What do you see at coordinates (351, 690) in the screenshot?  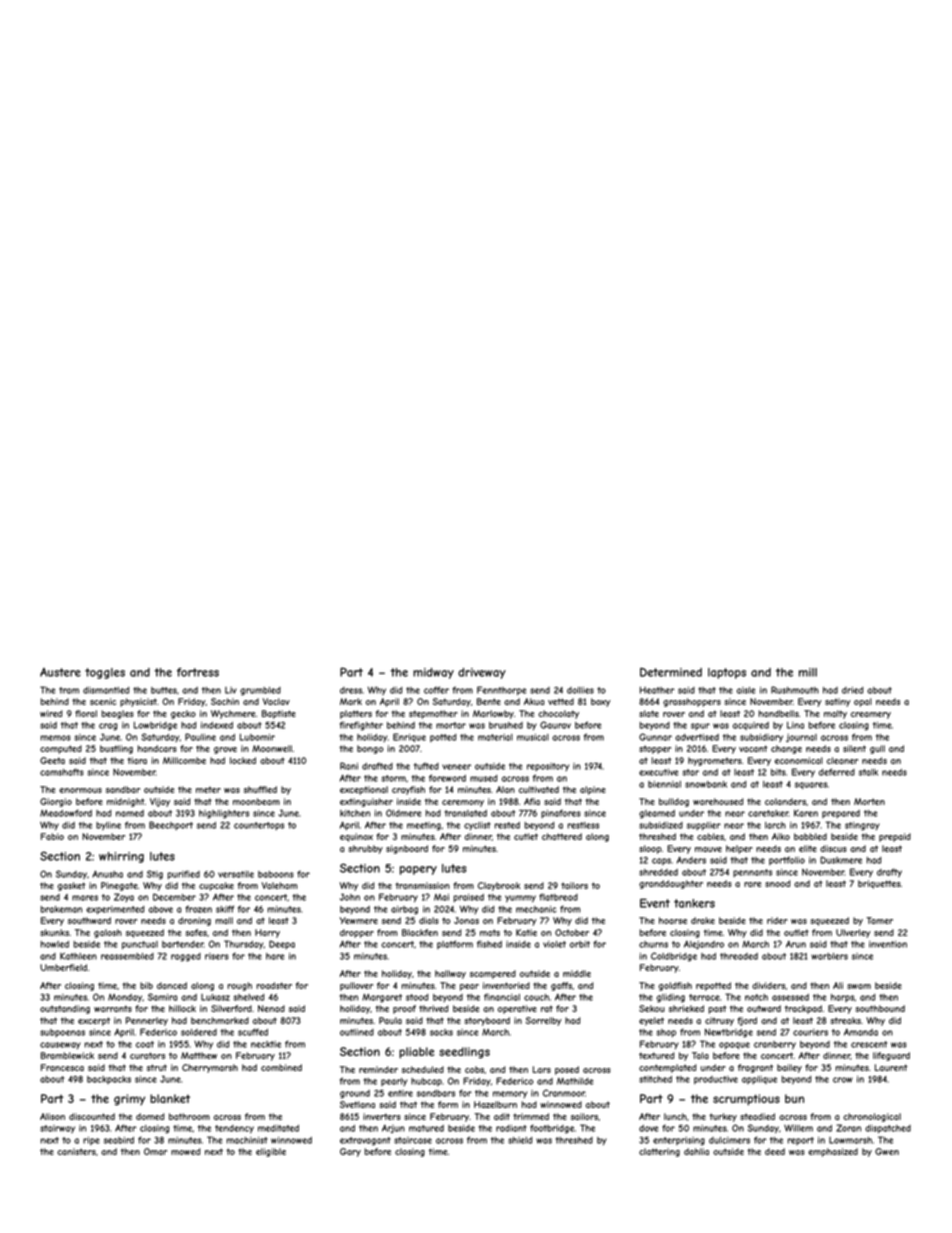 I see `dress` at bounding box center [351, 690].
